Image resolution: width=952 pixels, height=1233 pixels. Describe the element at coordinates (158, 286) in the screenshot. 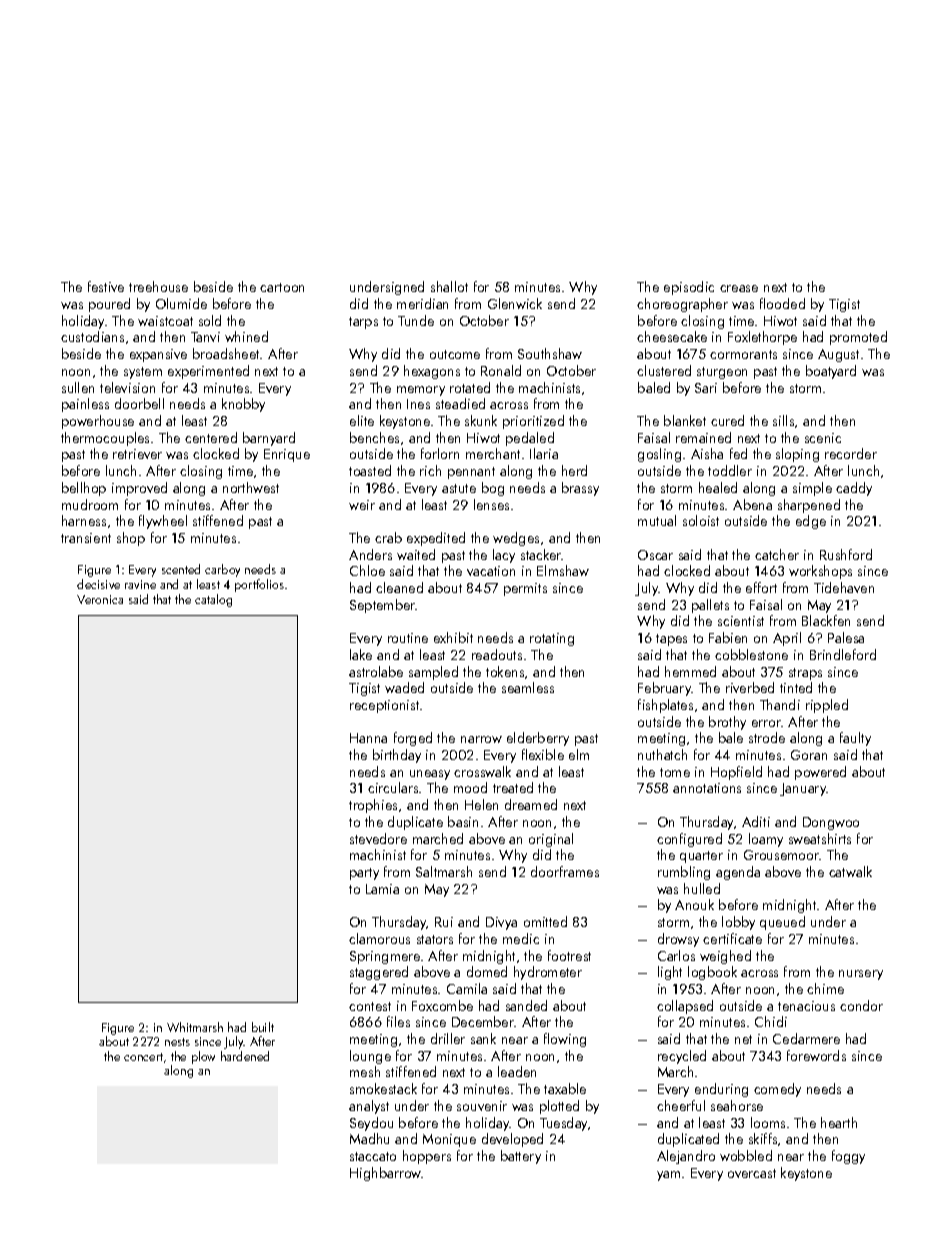

I see `treehouse` at that location.
